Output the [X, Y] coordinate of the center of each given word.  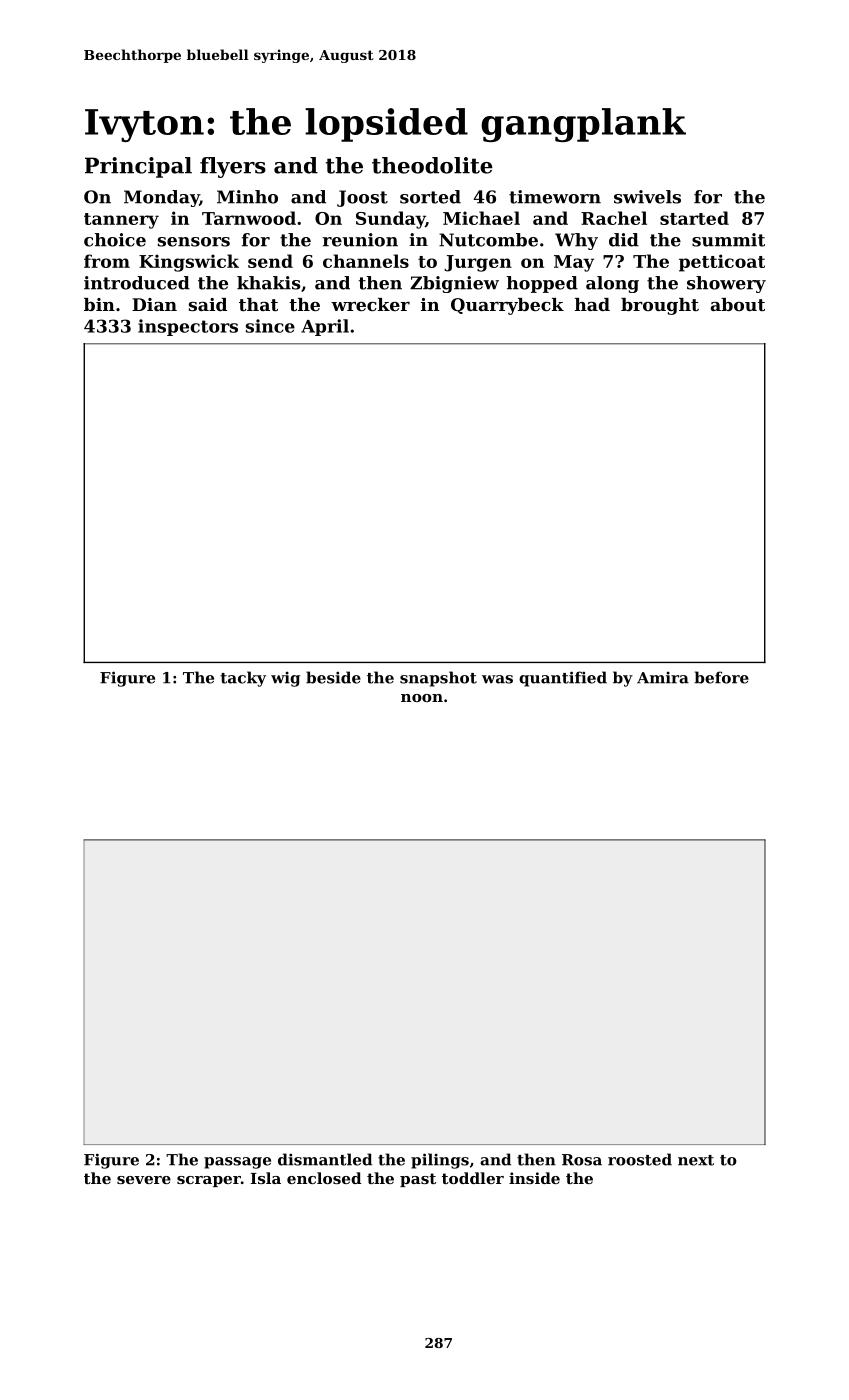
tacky [243, 679]
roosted [640, 1159]
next [696, 1160]
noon [422, 698]
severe [144, 1180]
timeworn [555, 197]
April [325, 327]
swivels [647, 197]
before [721, 677]
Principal [138, 167]
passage [237, 1163]
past [418, 1180]
